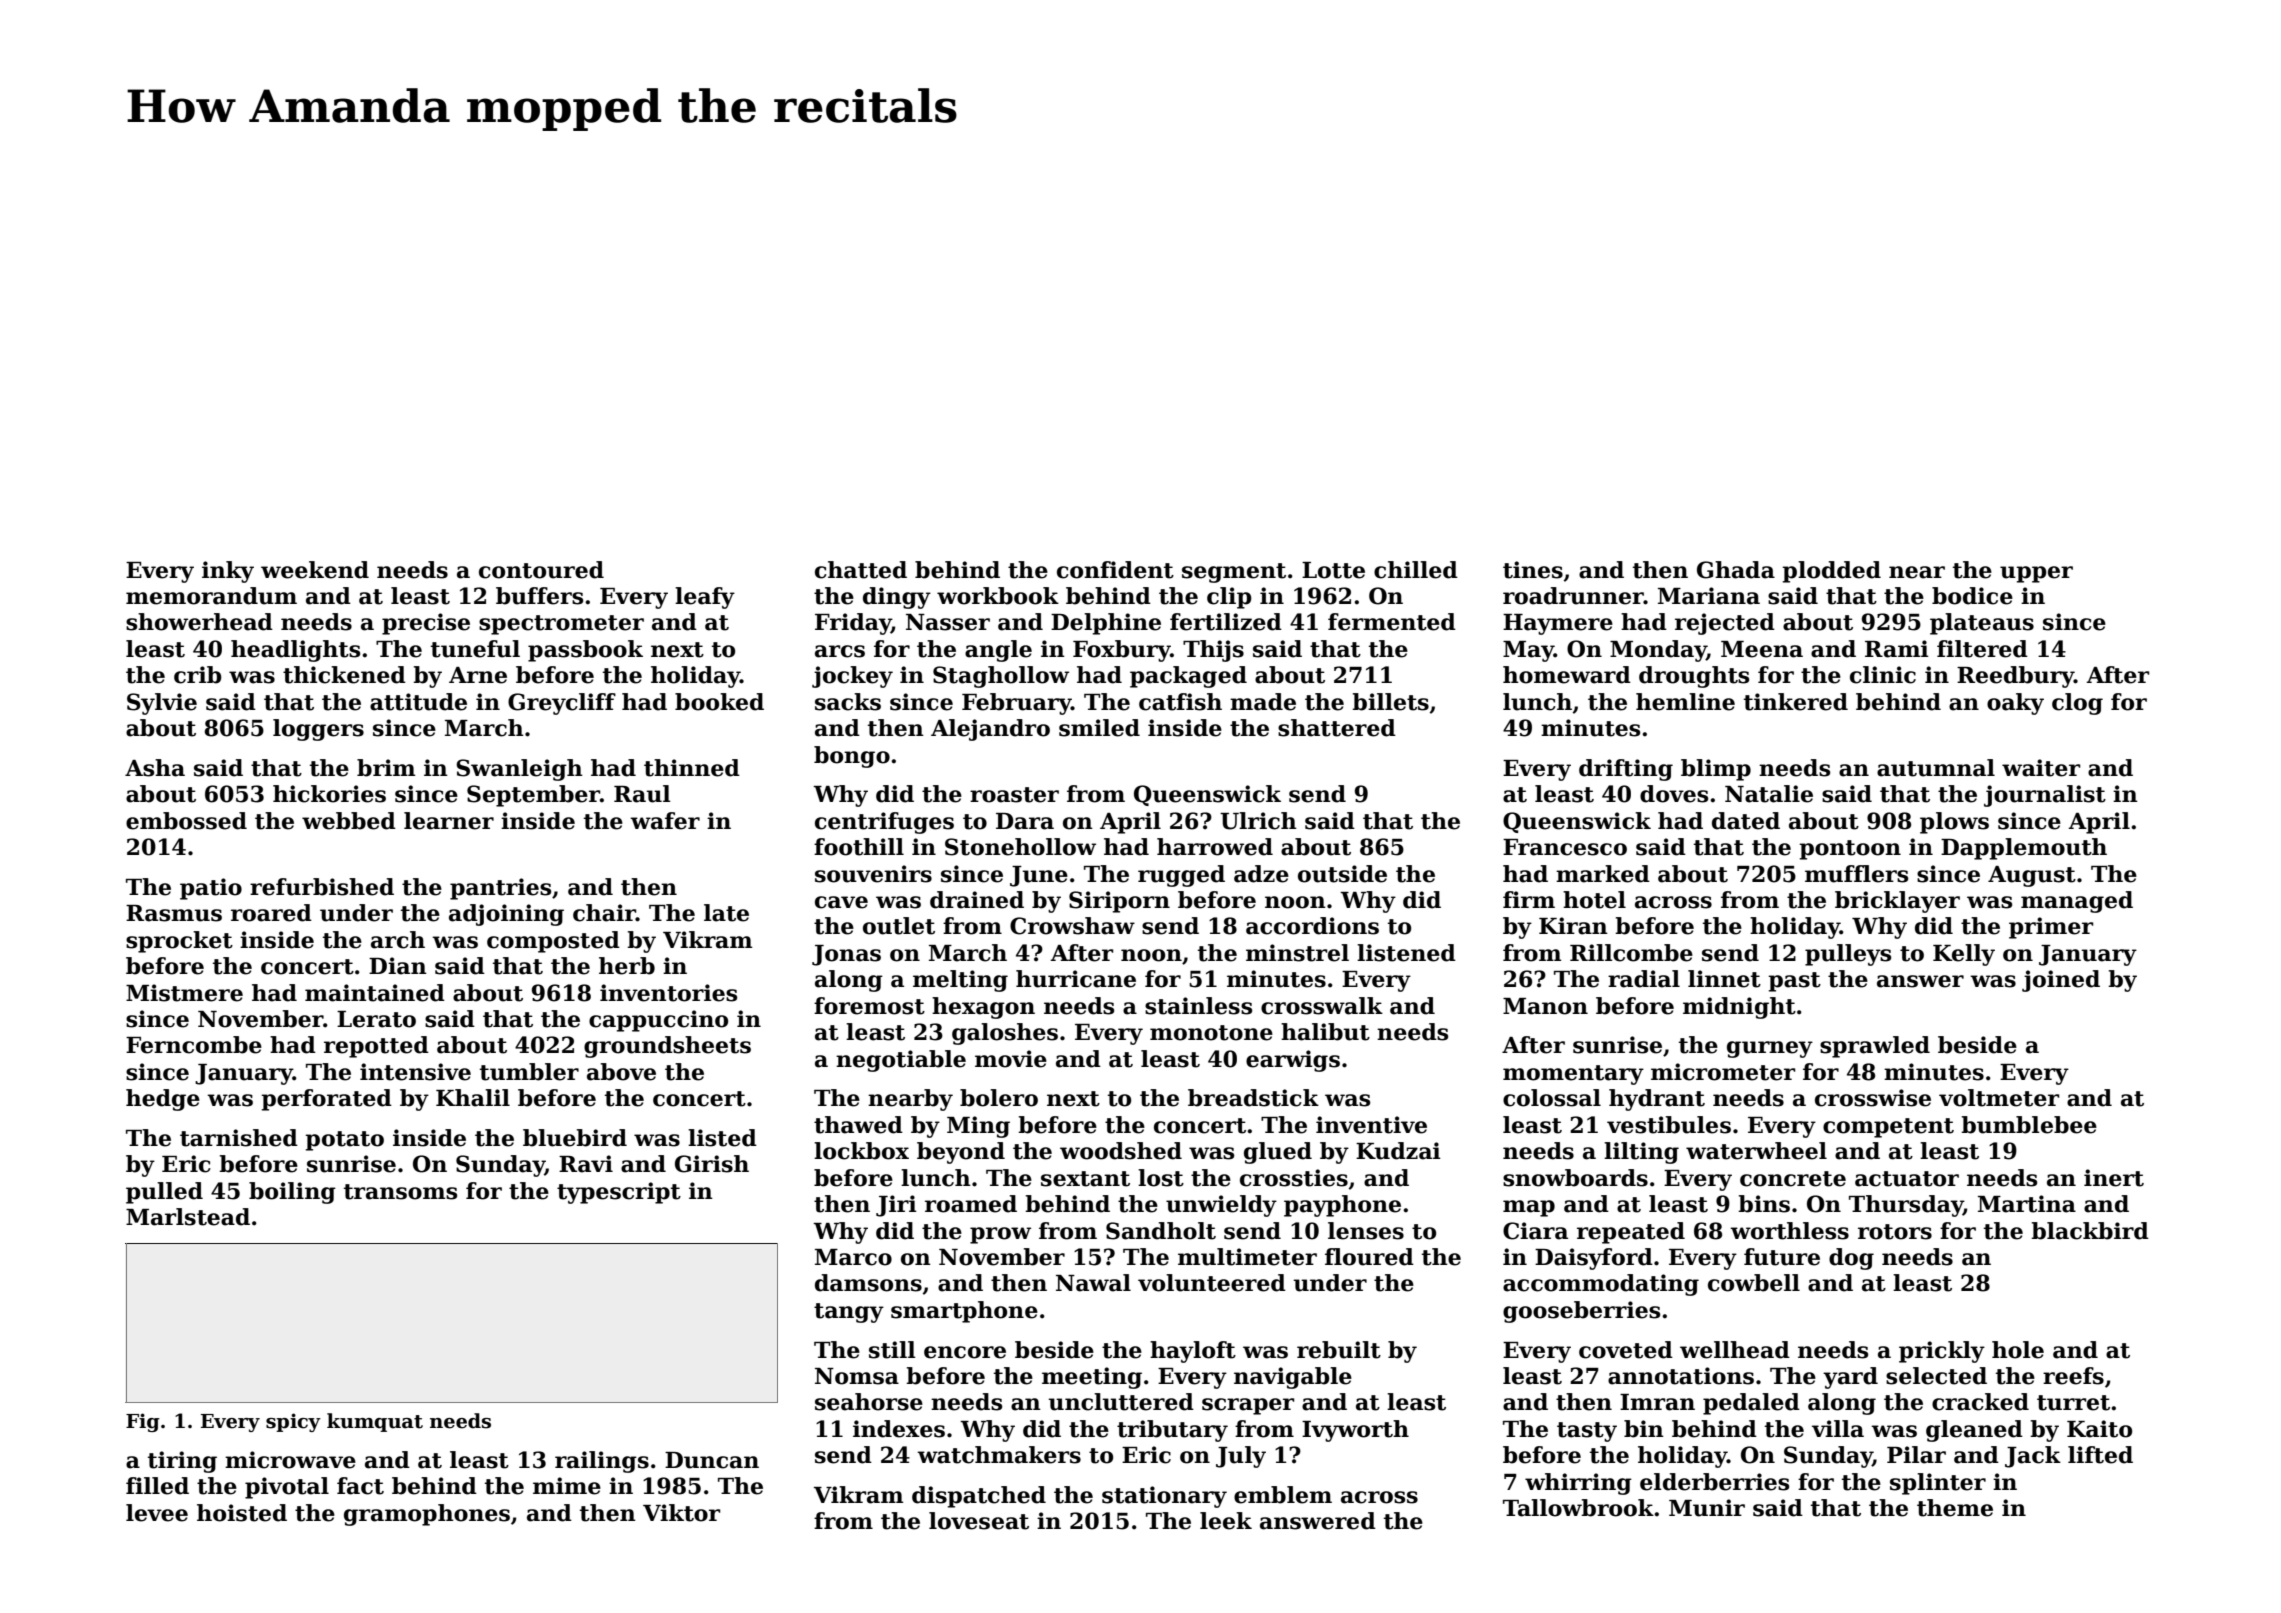  I want to click on Dapplemouth, so click(2024, 849).
